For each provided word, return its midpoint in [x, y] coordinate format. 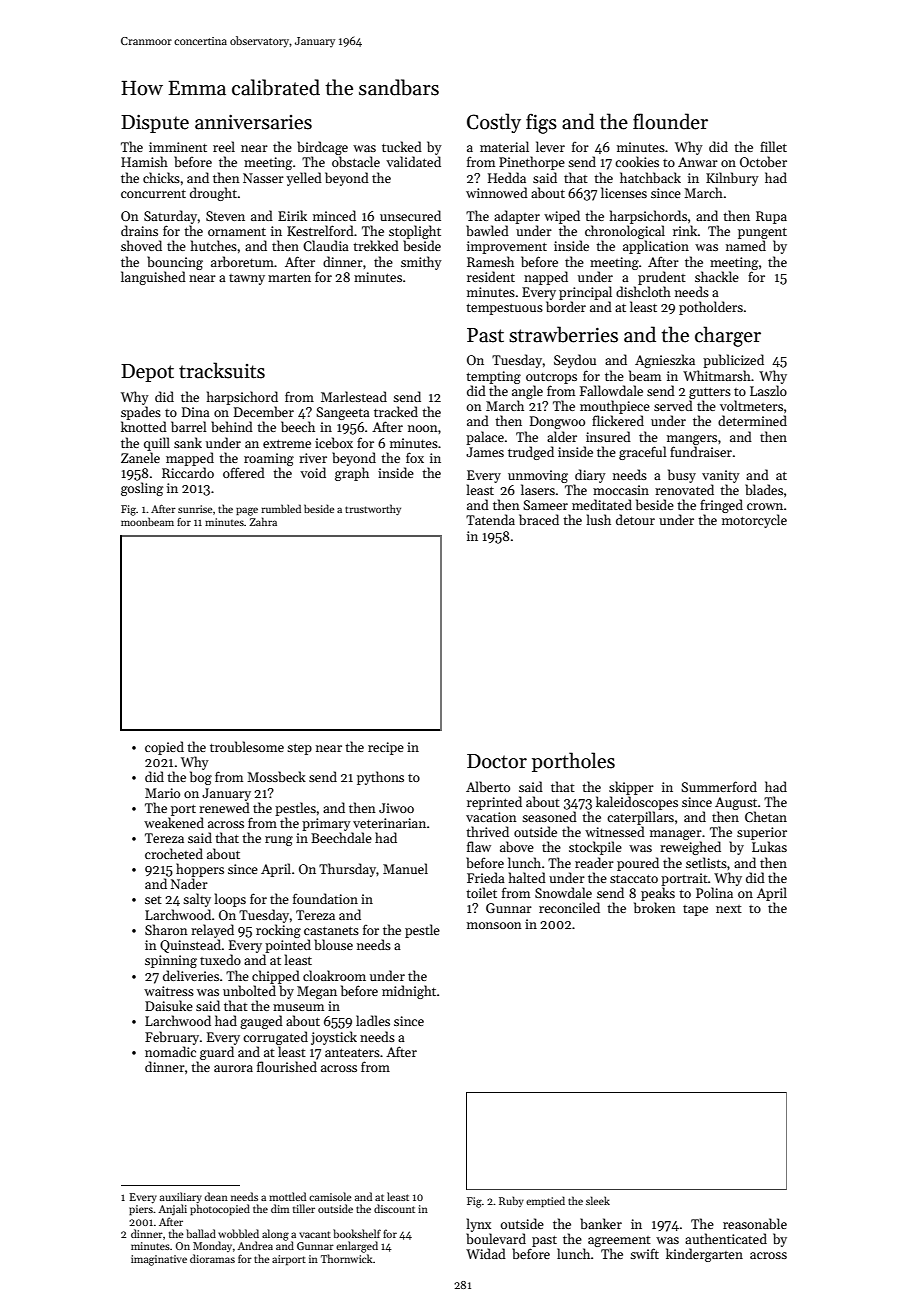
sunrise [195, 509]
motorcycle [754, 521]
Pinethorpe [532, 163]
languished [153, 278]
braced [539, 519]
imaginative [159, 1260]
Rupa [771, 217]
